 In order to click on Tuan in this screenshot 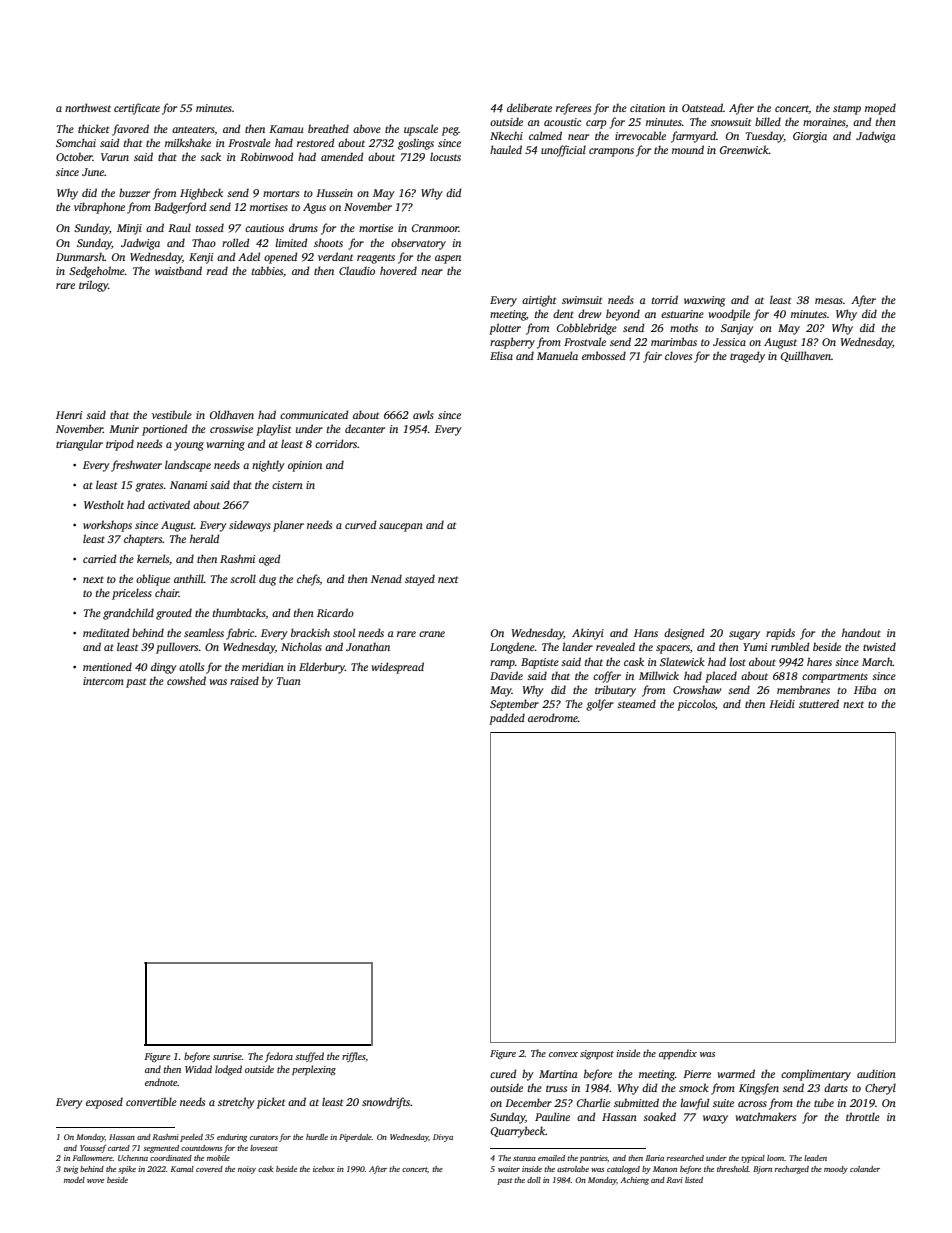, I will do `click(289, 681)`.
